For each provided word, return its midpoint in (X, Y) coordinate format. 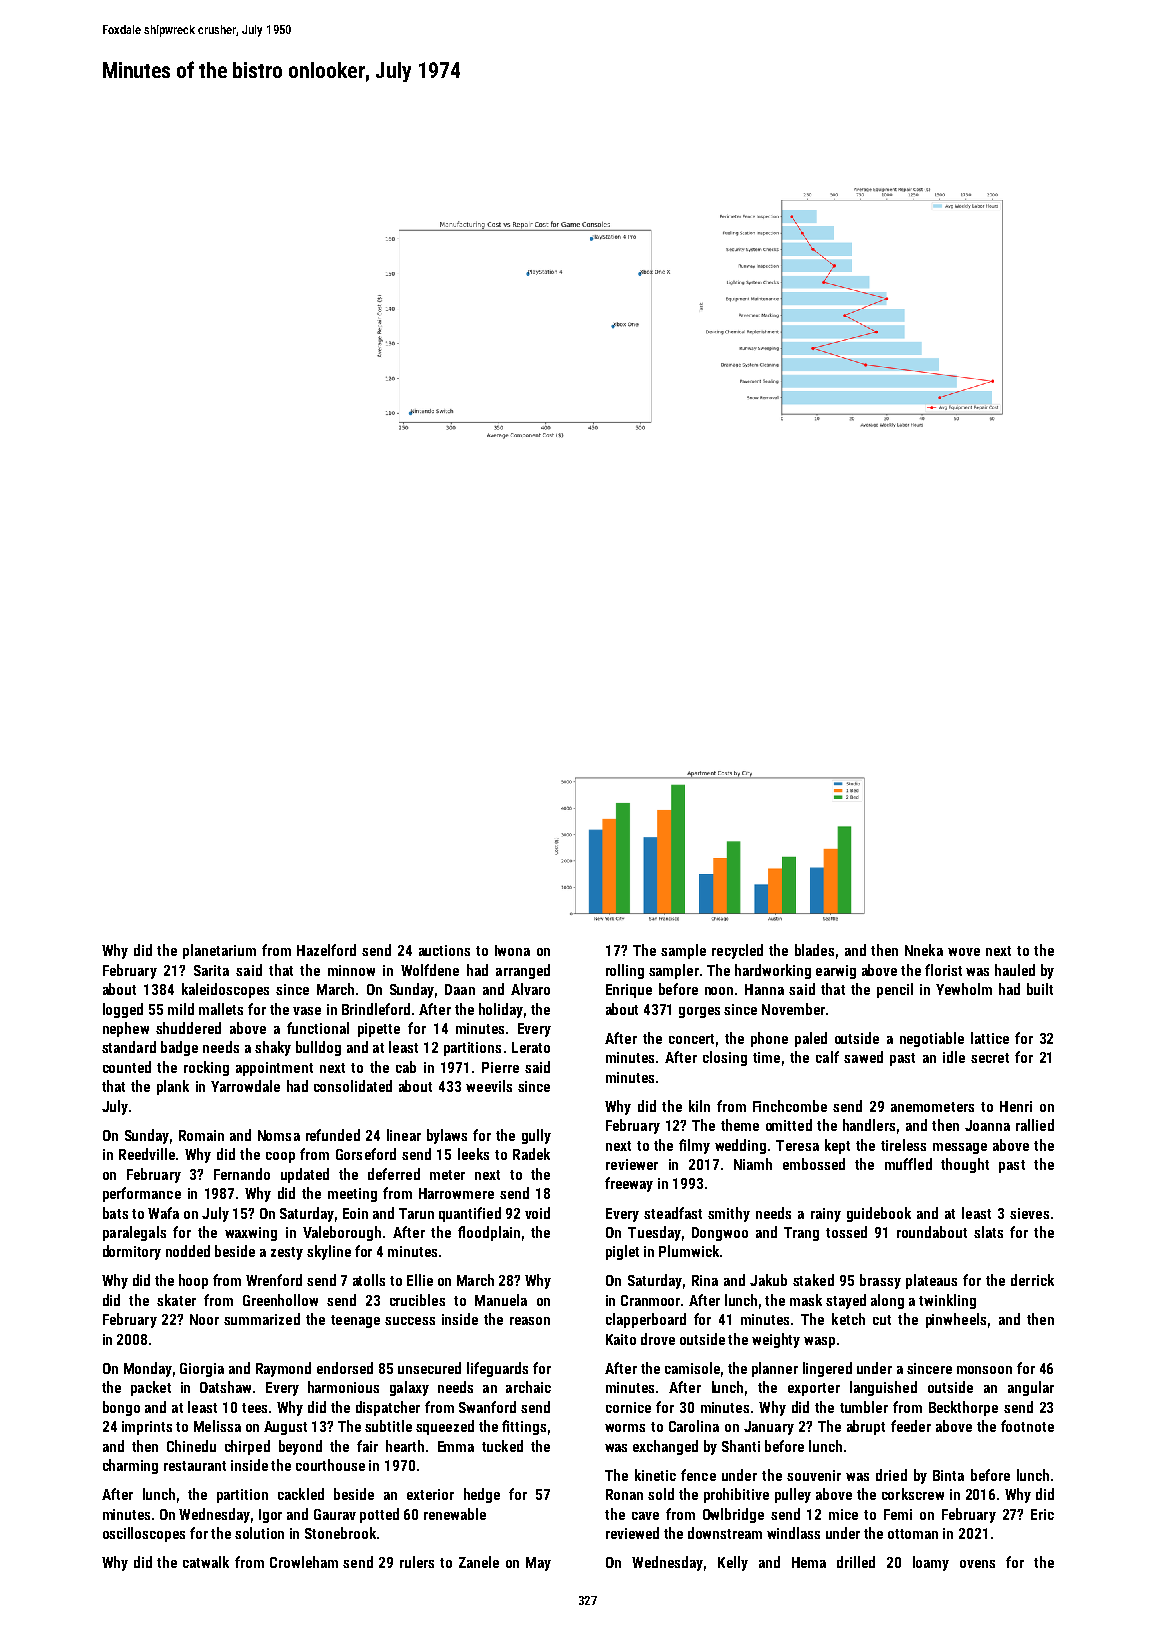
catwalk (206, 1562)
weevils (489, 1086)
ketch (848, 1319)
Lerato (531, 1047)
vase (307, 1011)
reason (530, 1321)
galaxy (409, 1388)
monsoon (984, 1370)
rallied (1035, 1125)
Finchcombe (790, 1106)
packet (151, 1388)
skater (176, 1300)
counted (127, 1067)
